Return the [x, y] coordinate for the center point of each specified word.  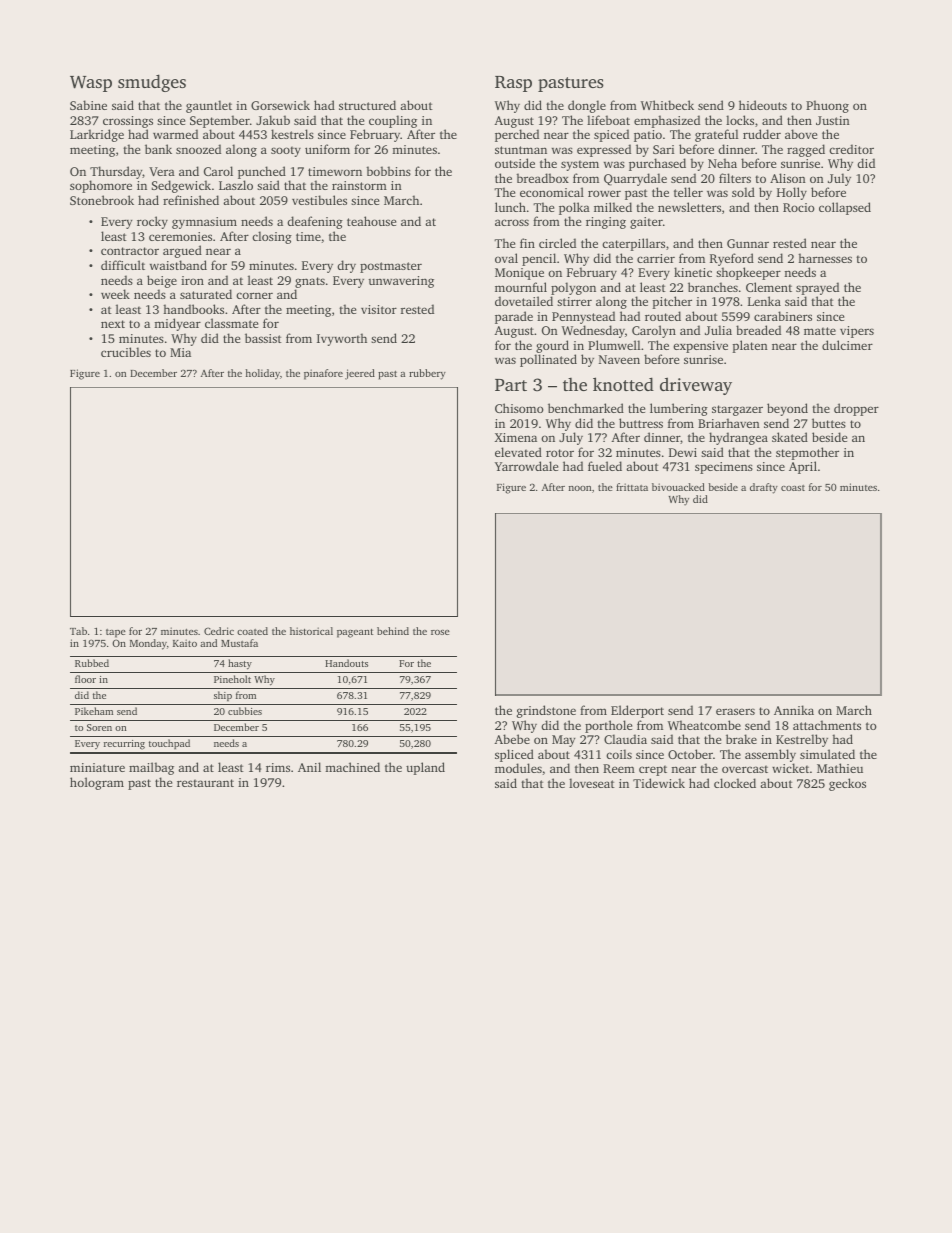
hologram [97, 783]
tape [116, 633]
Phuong [827, 106]
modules [518, 768]
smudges [152, 83]
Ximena [516, 437]
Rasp [513, 84]
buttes [829, 423]
